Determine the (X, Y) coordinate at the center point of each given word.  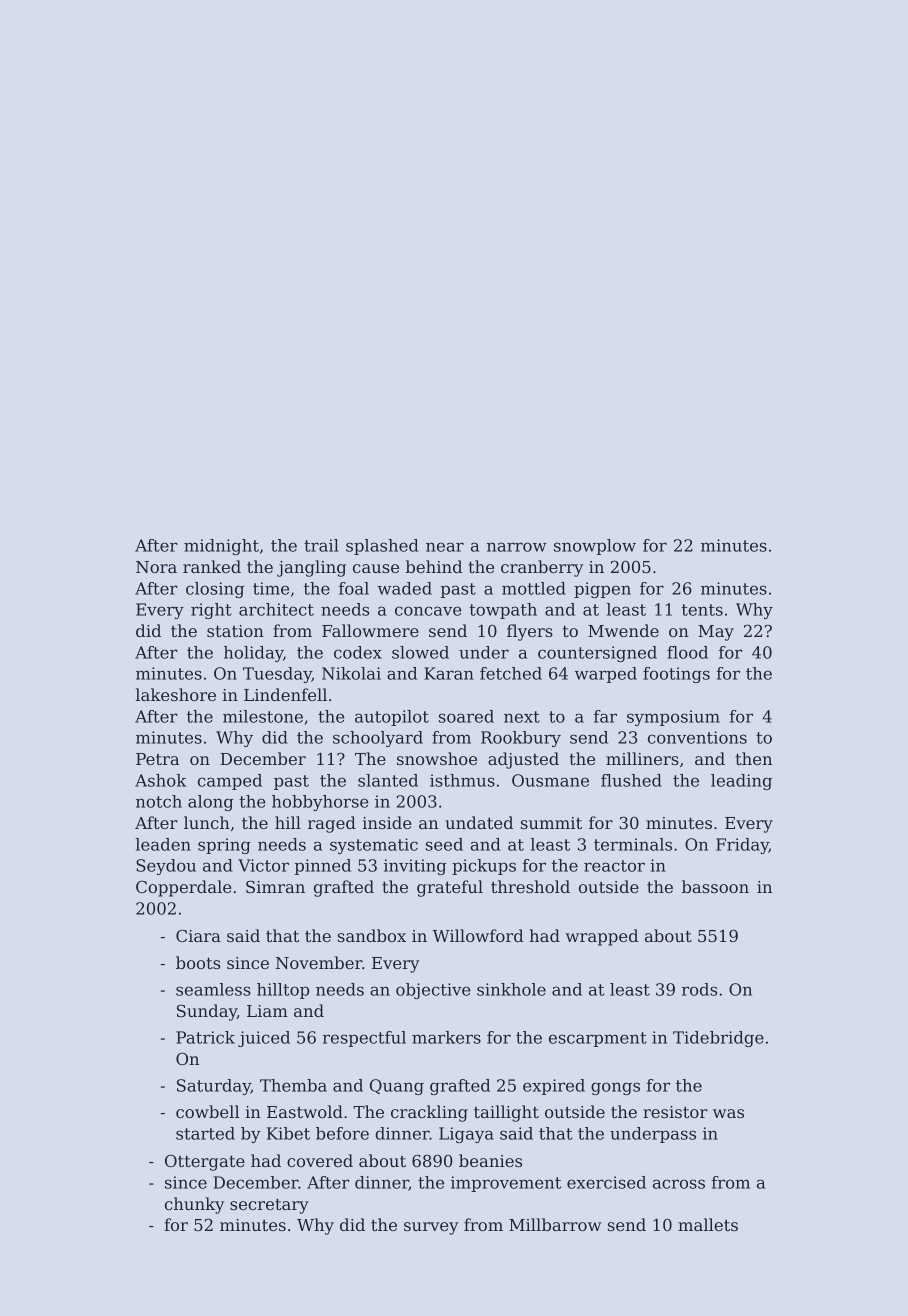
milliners (642, 758)
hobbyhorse (320, 803)
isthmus (462, 780)
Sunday (207, 1012)
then (753, 758)
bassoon (715, 886)
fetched (511, 673)
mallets (708, 1224)
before (342, 1133)
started (205, 1133)
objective (433, 991)
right (211, 611)
